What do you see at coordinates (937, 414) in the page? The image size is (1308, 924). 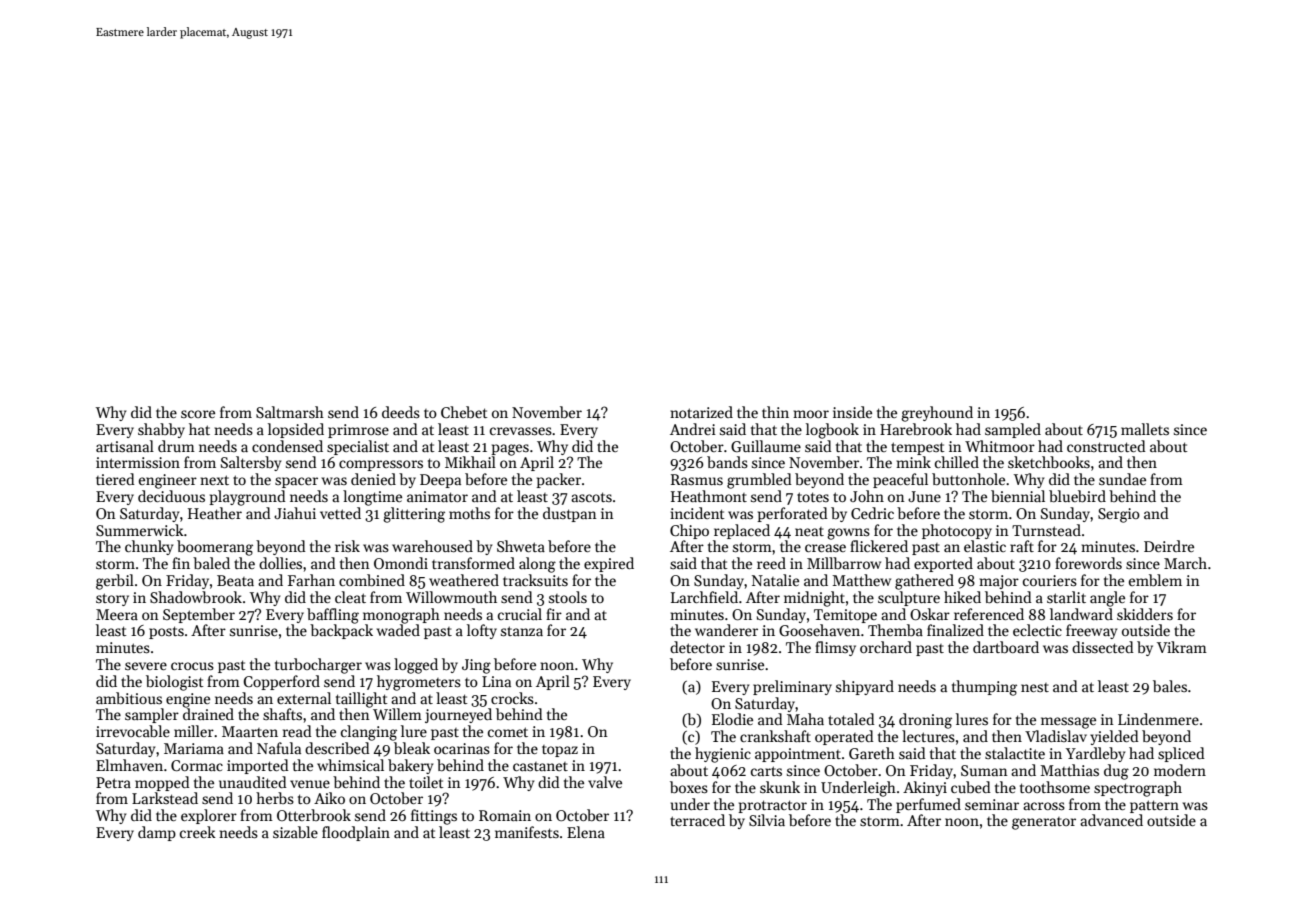 I see `greyhound` at bounding box center [937, 414].
